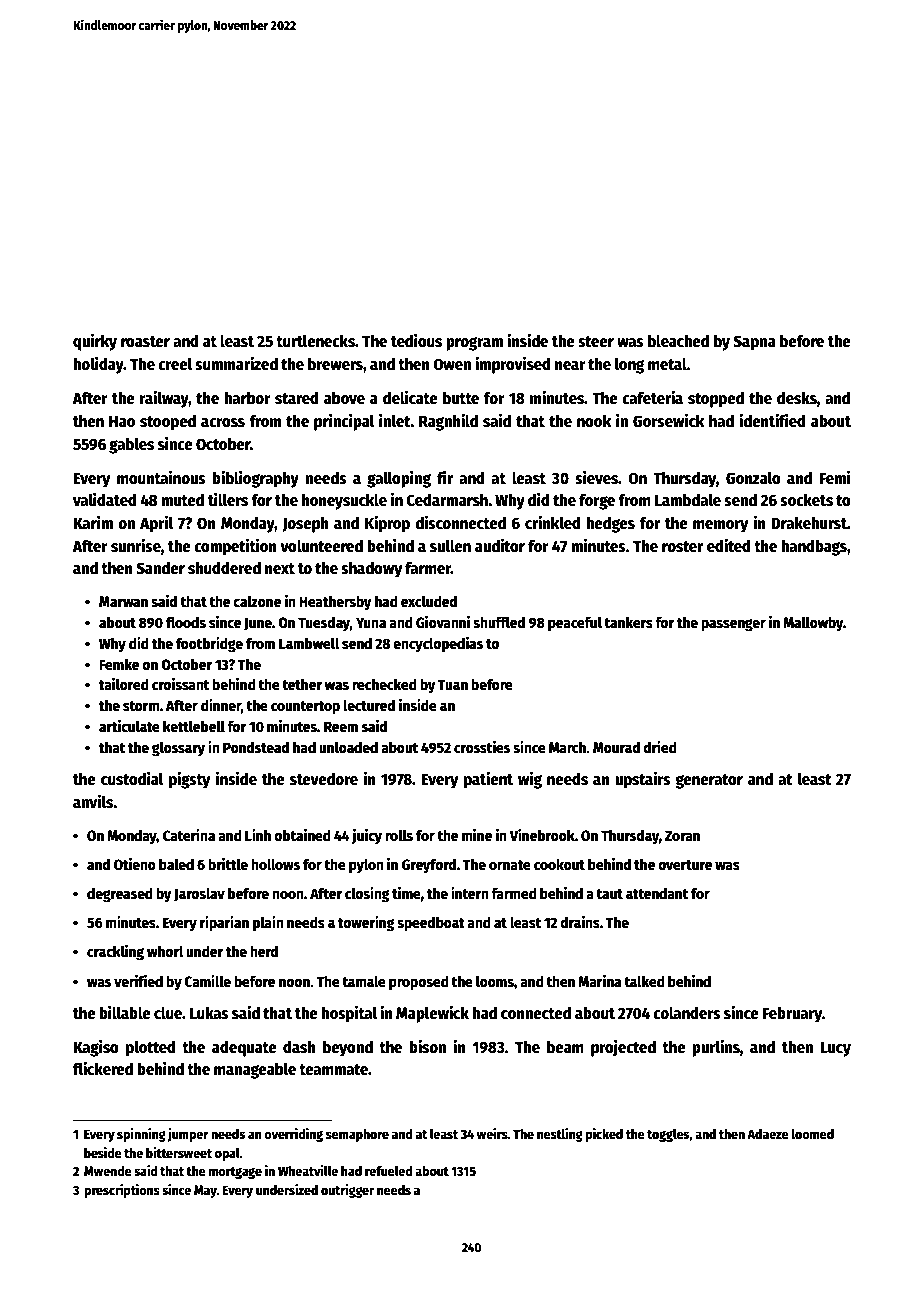  I want to click on opal, so click(227, 1154).
